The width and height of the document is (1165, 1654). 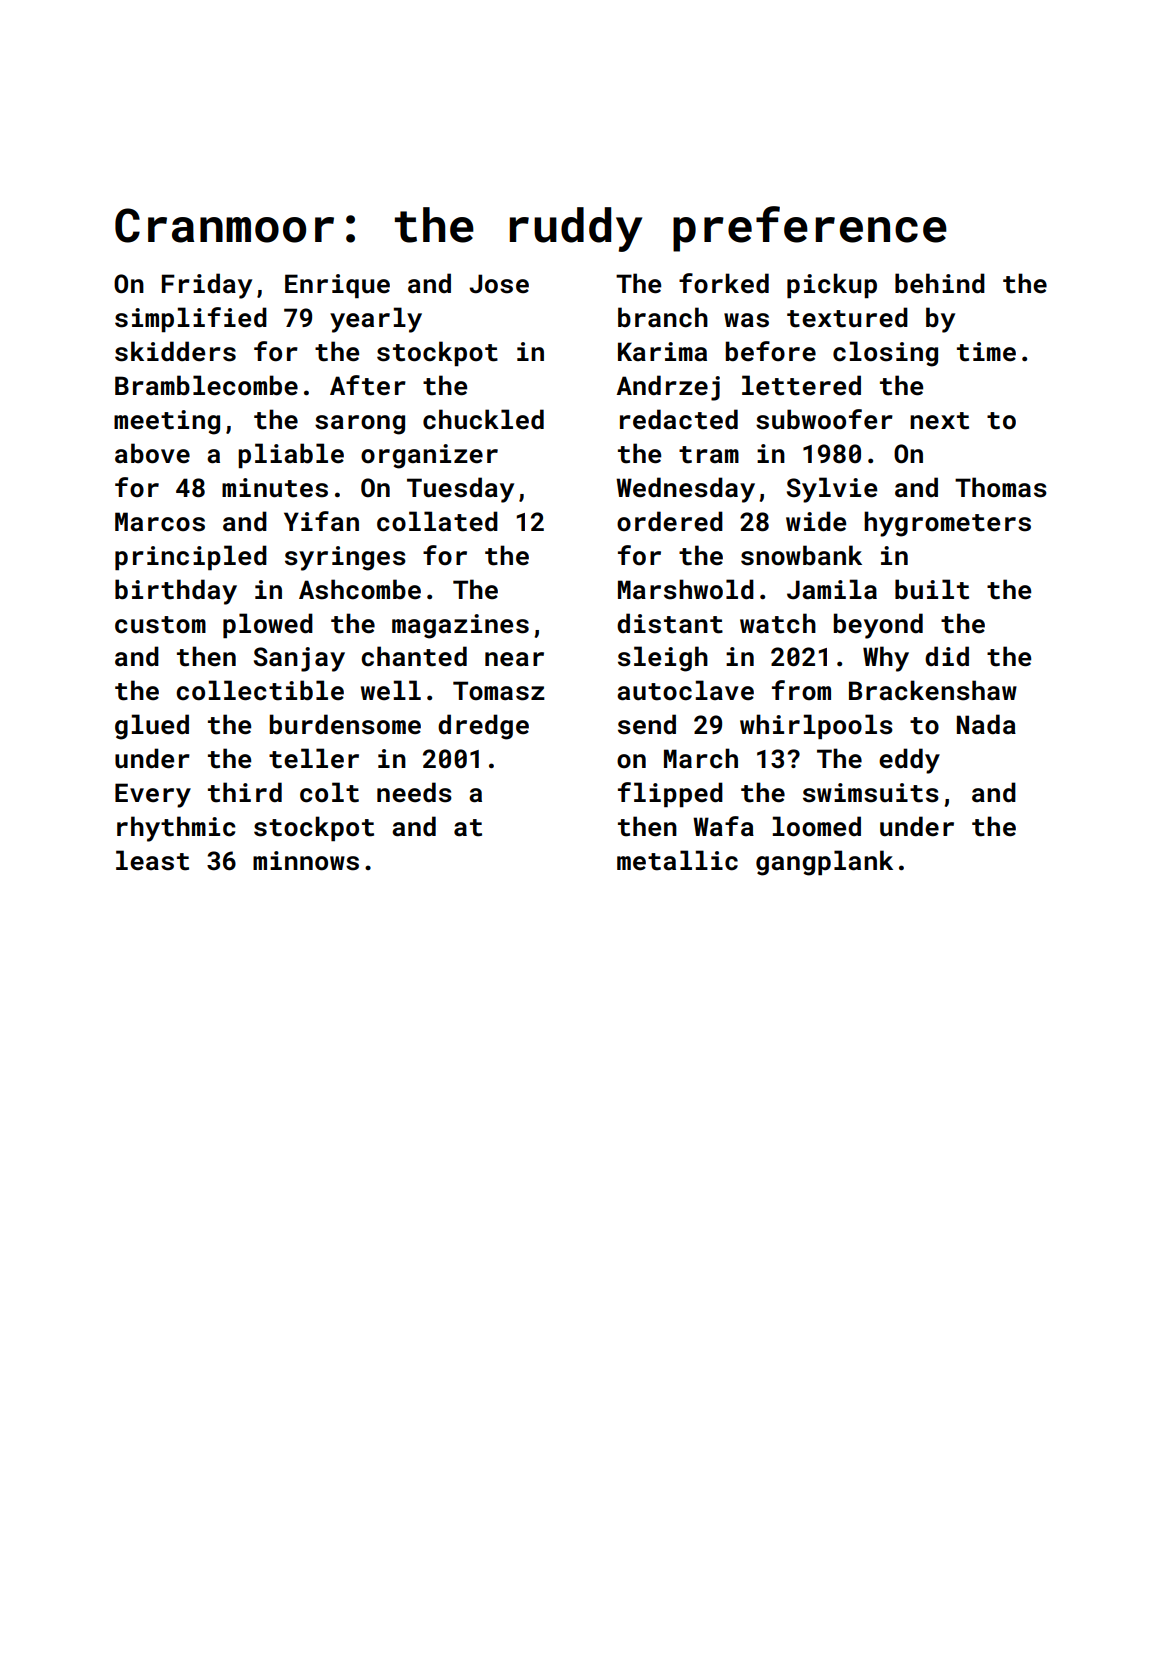 I want to click on Why, so click(x=886, y=659).
